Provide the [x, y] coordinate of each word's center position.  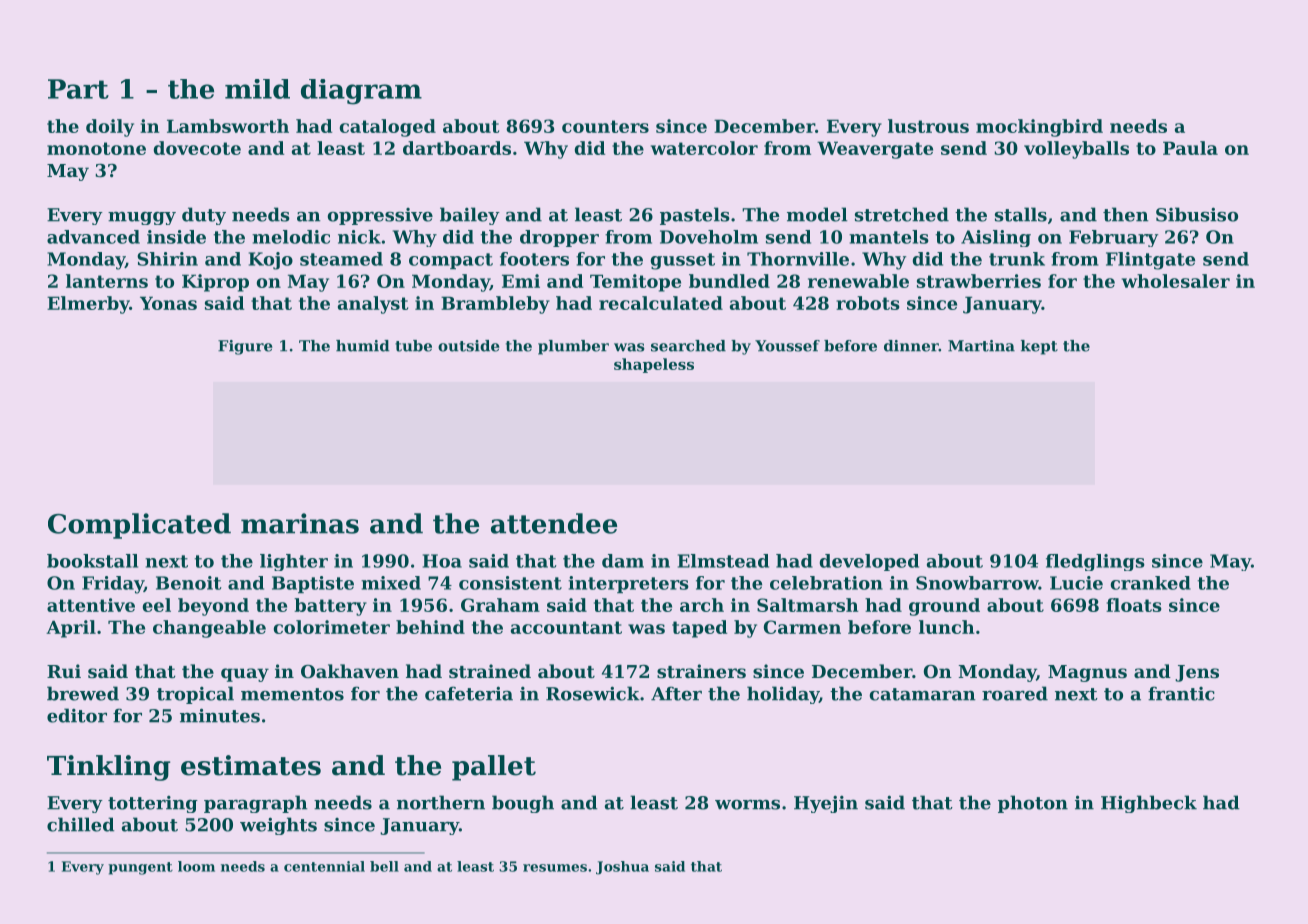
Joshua [622, 868]
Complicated [139, 526]
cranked [1151, 583]
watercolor [704, 148]
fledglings [1095, 562]
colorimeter [332, 627]
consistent [510, 583]
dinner [911, 346]
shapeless [654, 365]
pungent [140, 868]
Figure [245, 347]
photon [1033, 804]
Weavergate [875, 150]
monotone [96, 148]
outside [468, 346]
